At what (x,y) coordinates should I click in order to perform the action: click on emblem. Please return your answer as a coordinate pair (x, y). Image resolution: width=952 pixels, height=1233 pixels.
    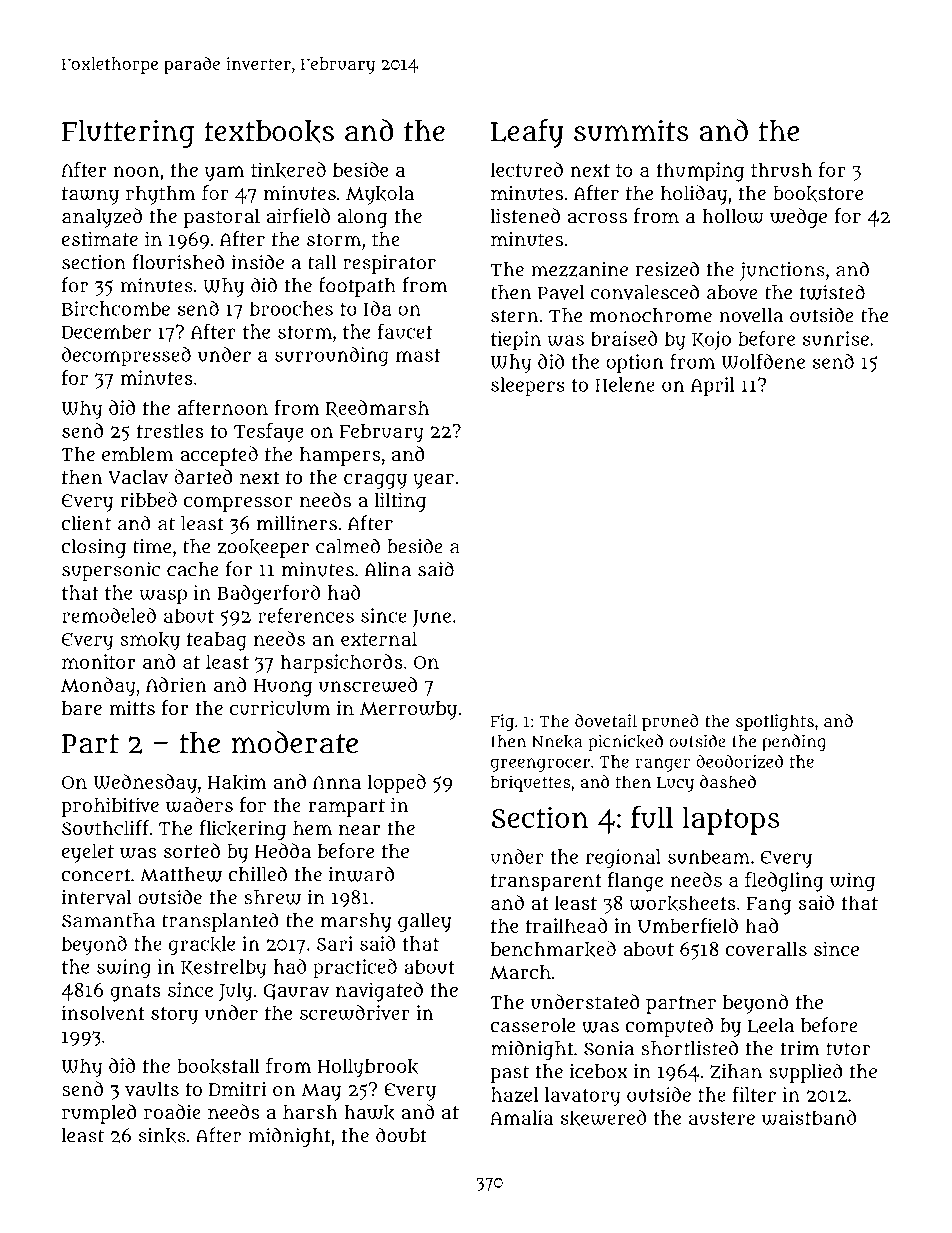
    Looking at the image, I should click on (137, 454).
